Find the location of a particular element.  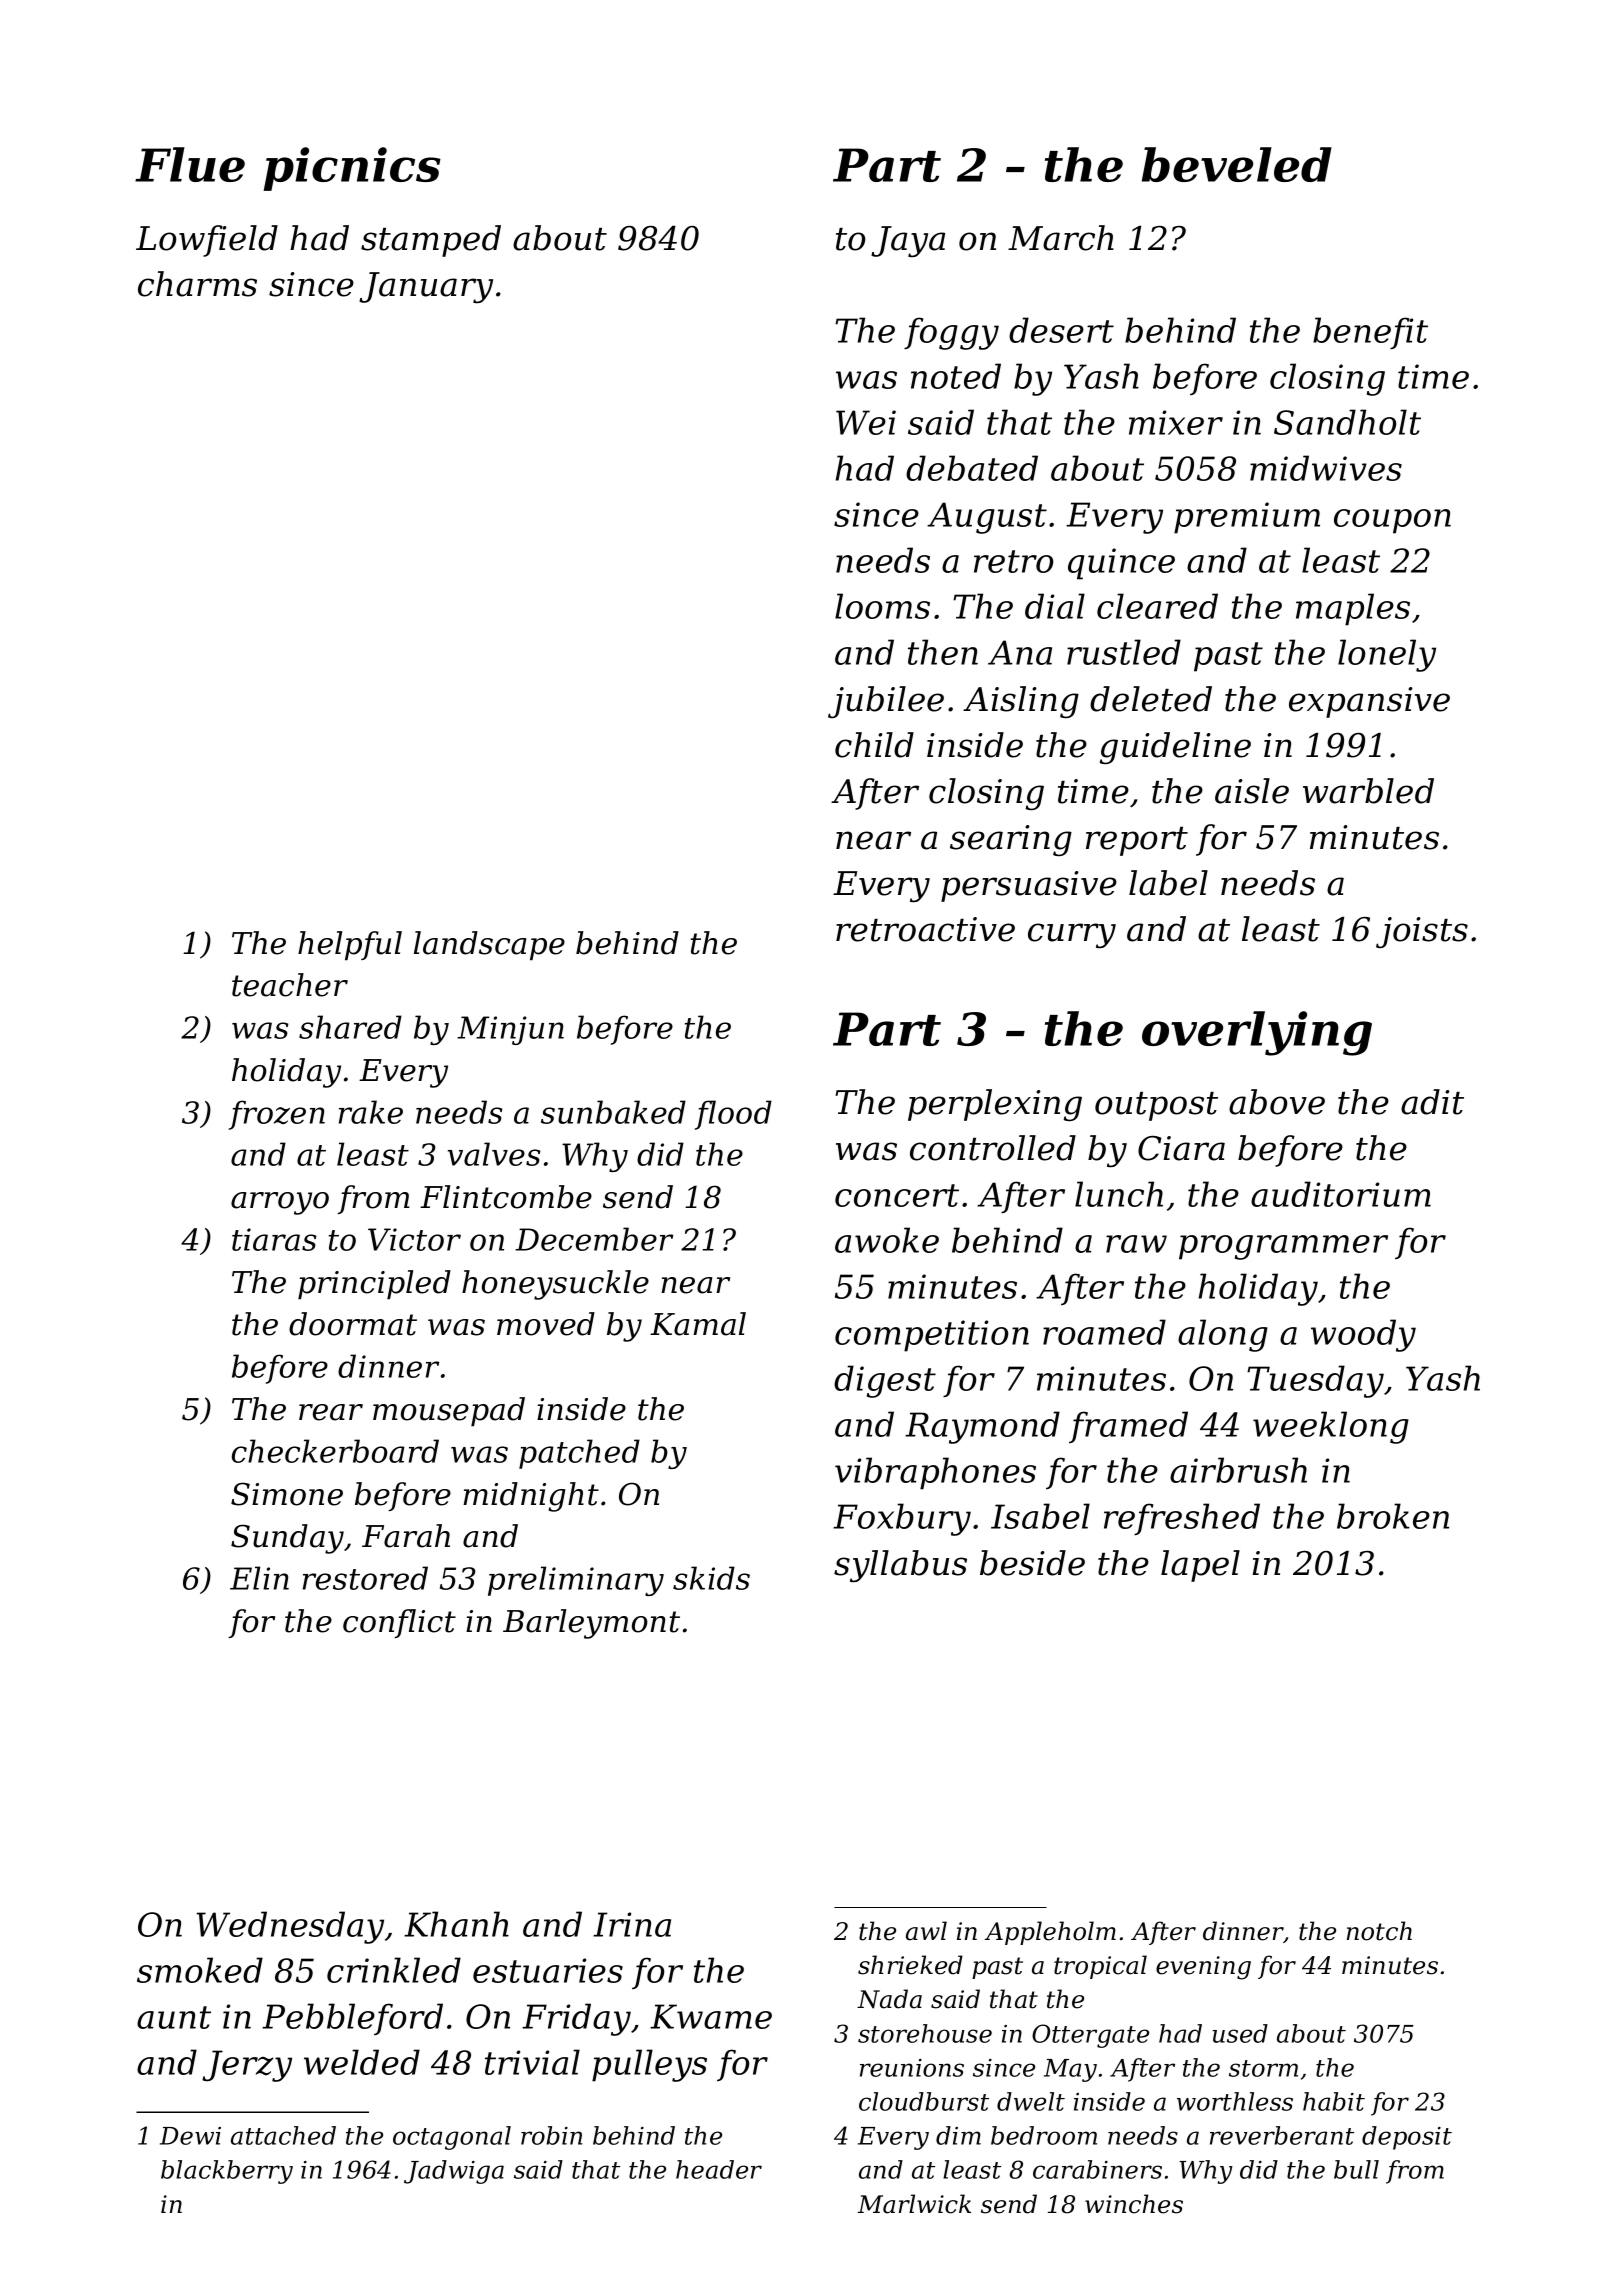

Minjun is located at coordinates (510, 1030).
